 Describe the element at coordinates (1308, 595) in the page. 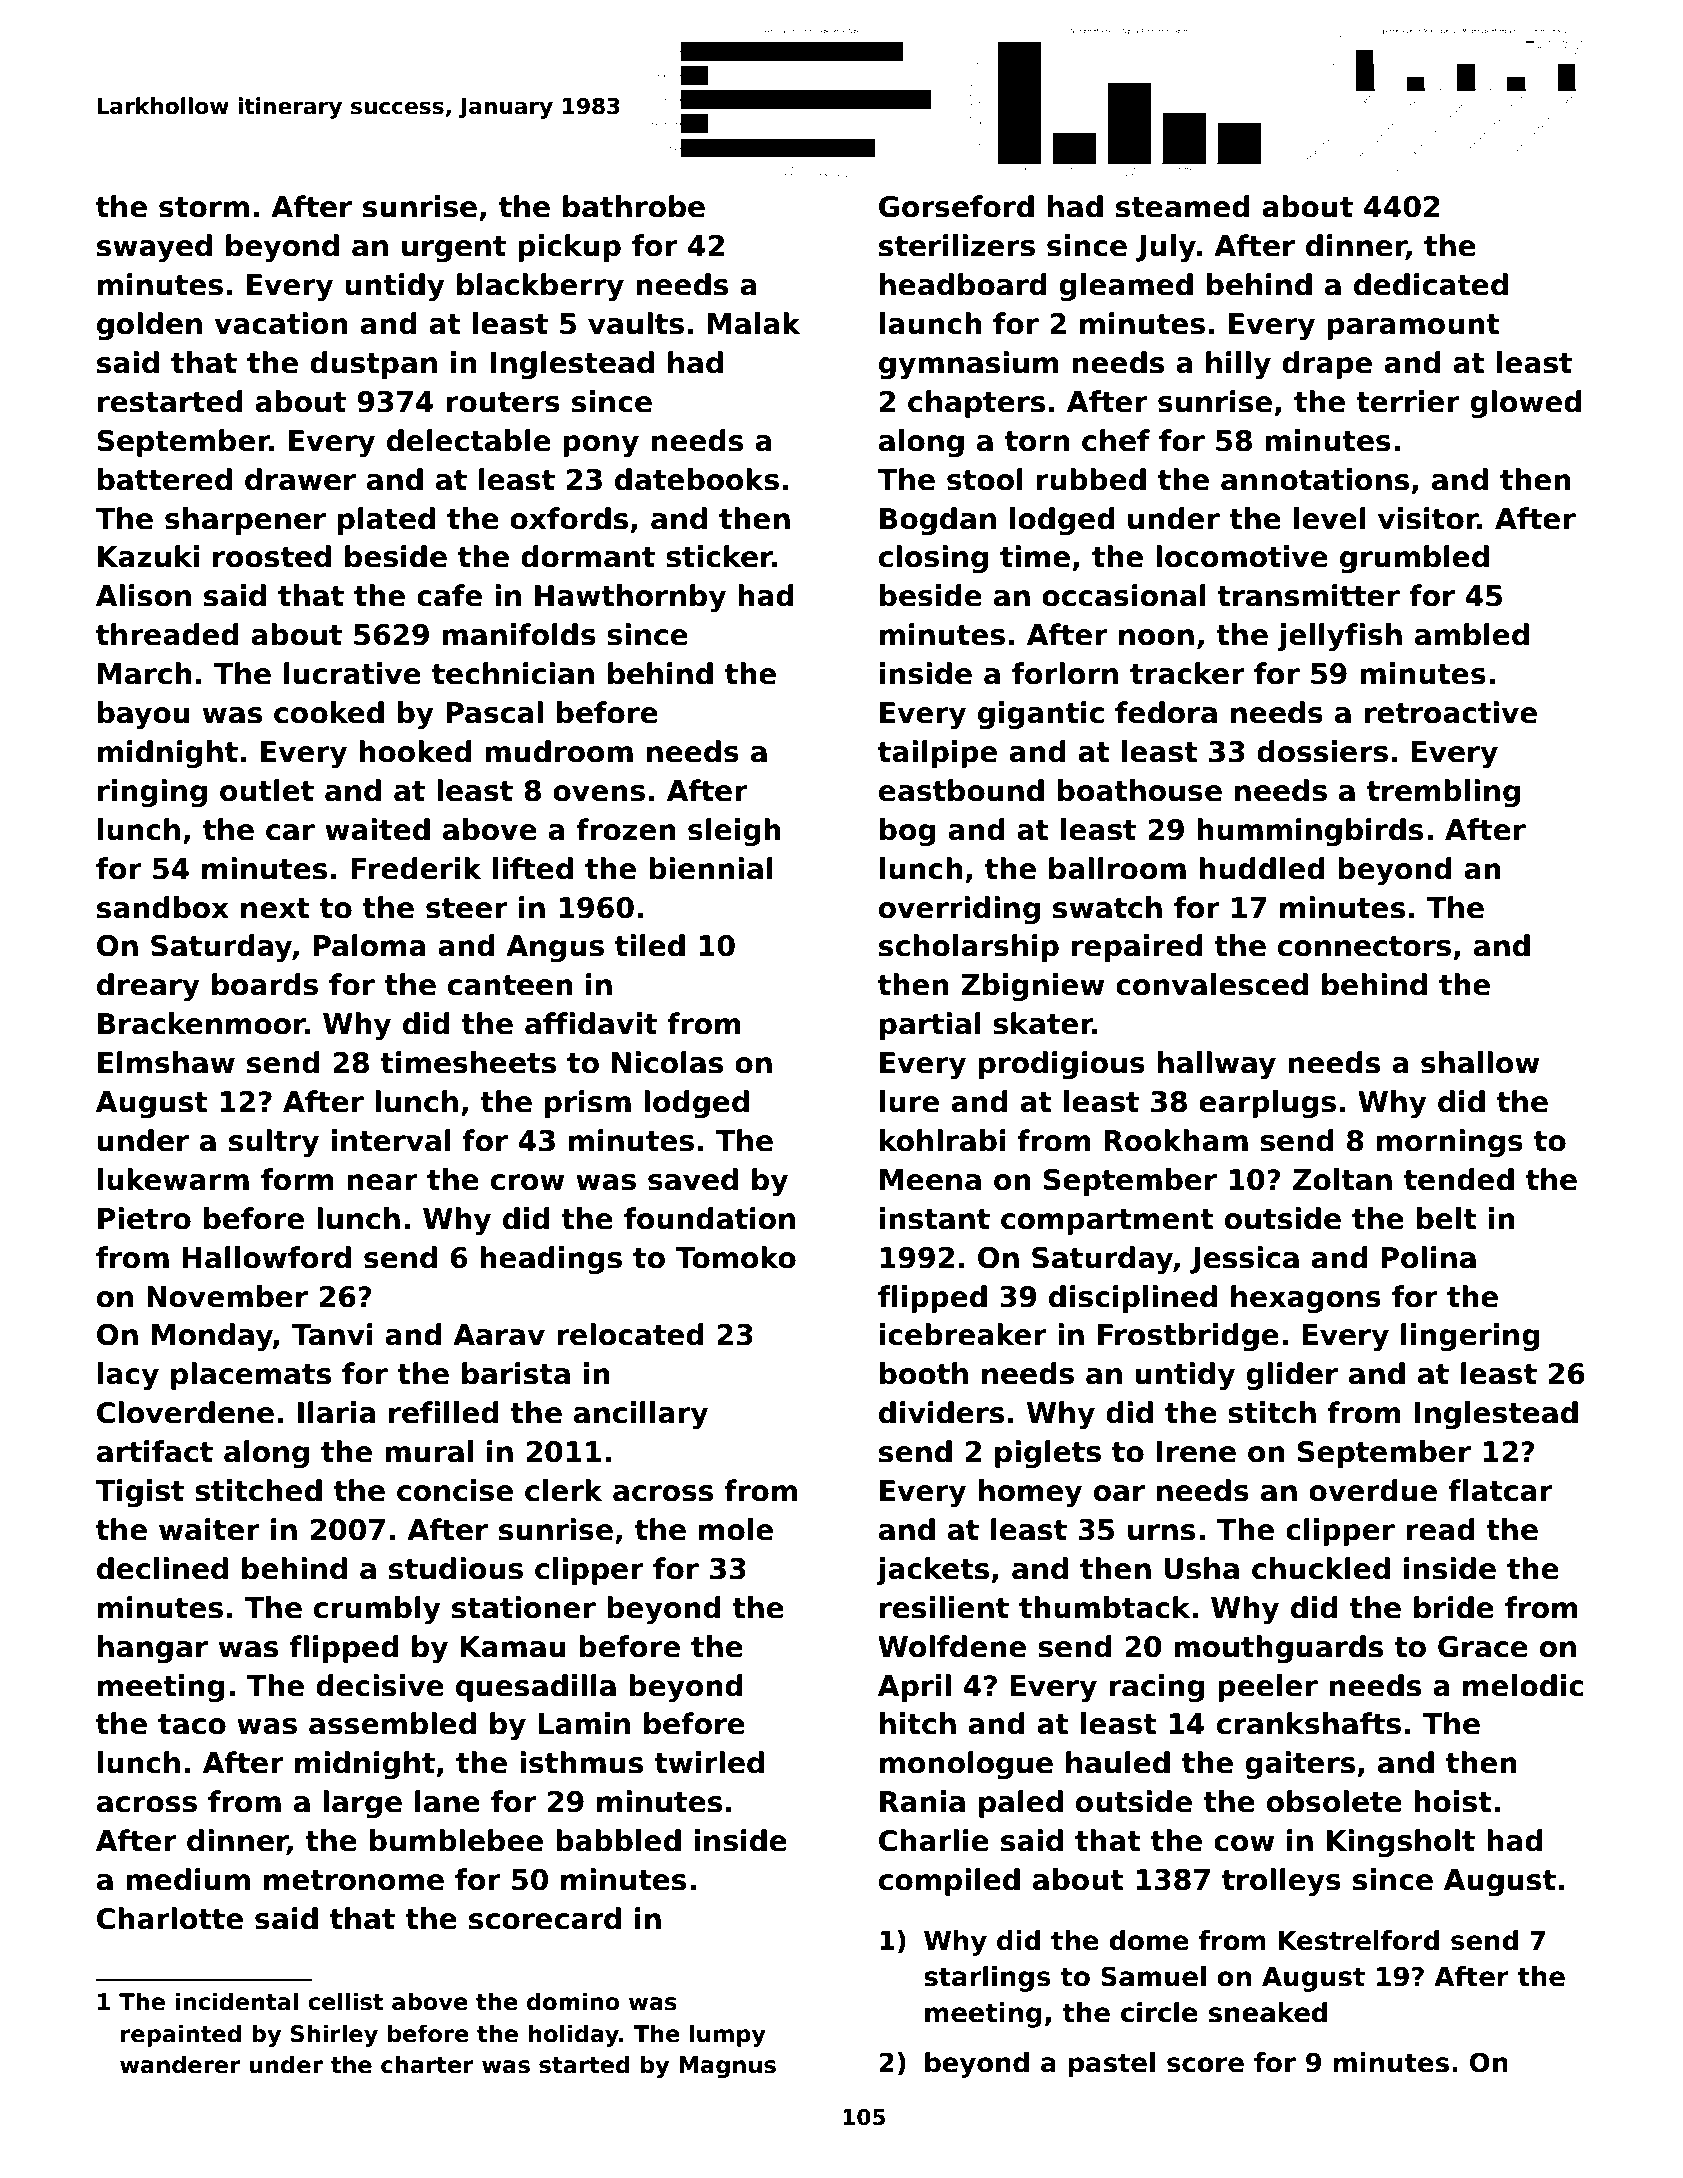

I see `transmitter` at that location.
